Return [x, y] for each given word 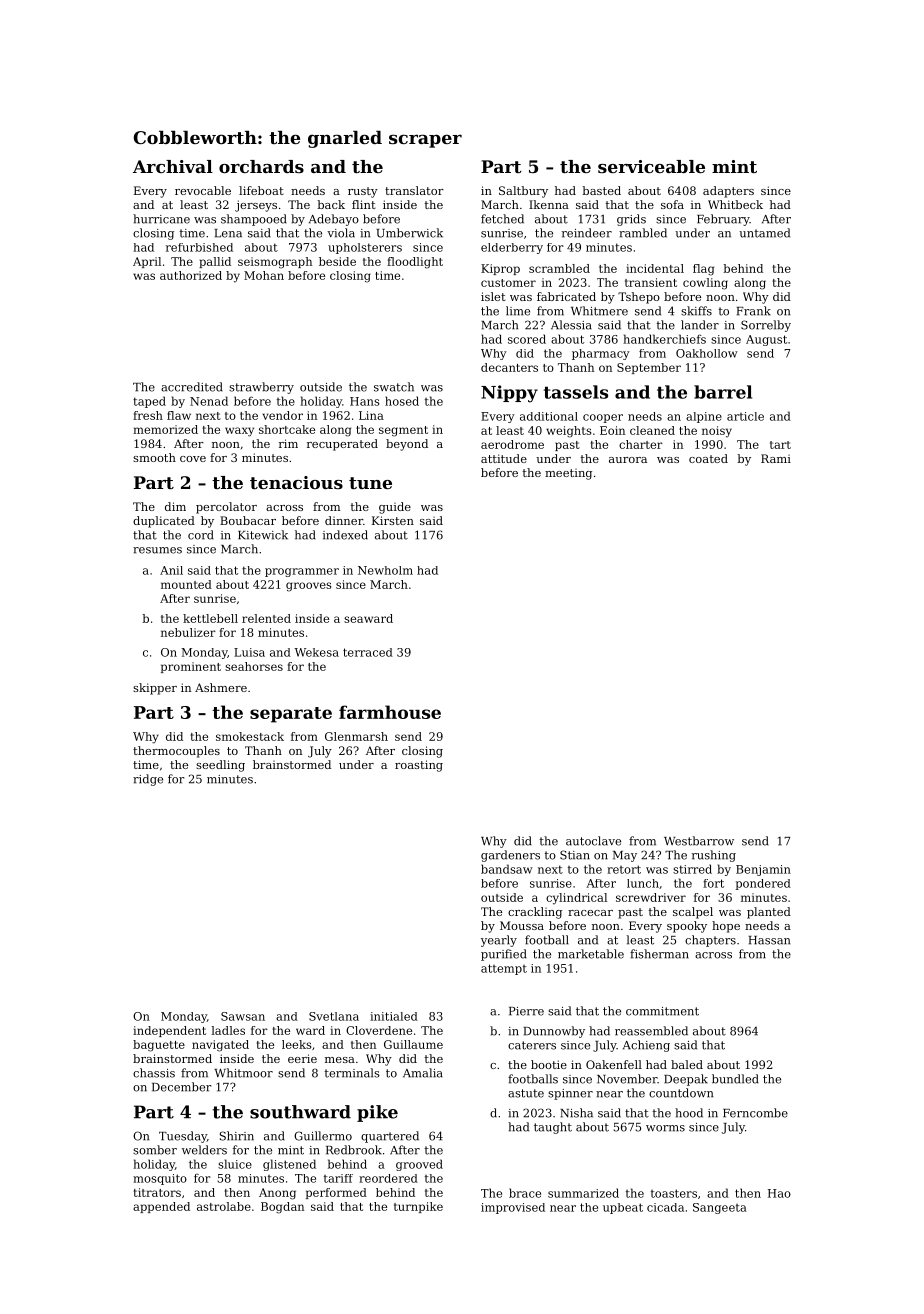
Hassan [769, 940]
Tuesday [183, 1137]
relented [266, 618]
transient [651, 282]
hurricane [161, 219]
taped [149, 402]
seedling [220, 766]
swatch [394, 387]
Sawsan [243, 1016]
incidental [655, 268]
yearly [499, 941]
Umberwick [409, 233]
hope [726, 927]
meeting [568, 474]
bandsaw [507, 869]
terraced [368, 652]
